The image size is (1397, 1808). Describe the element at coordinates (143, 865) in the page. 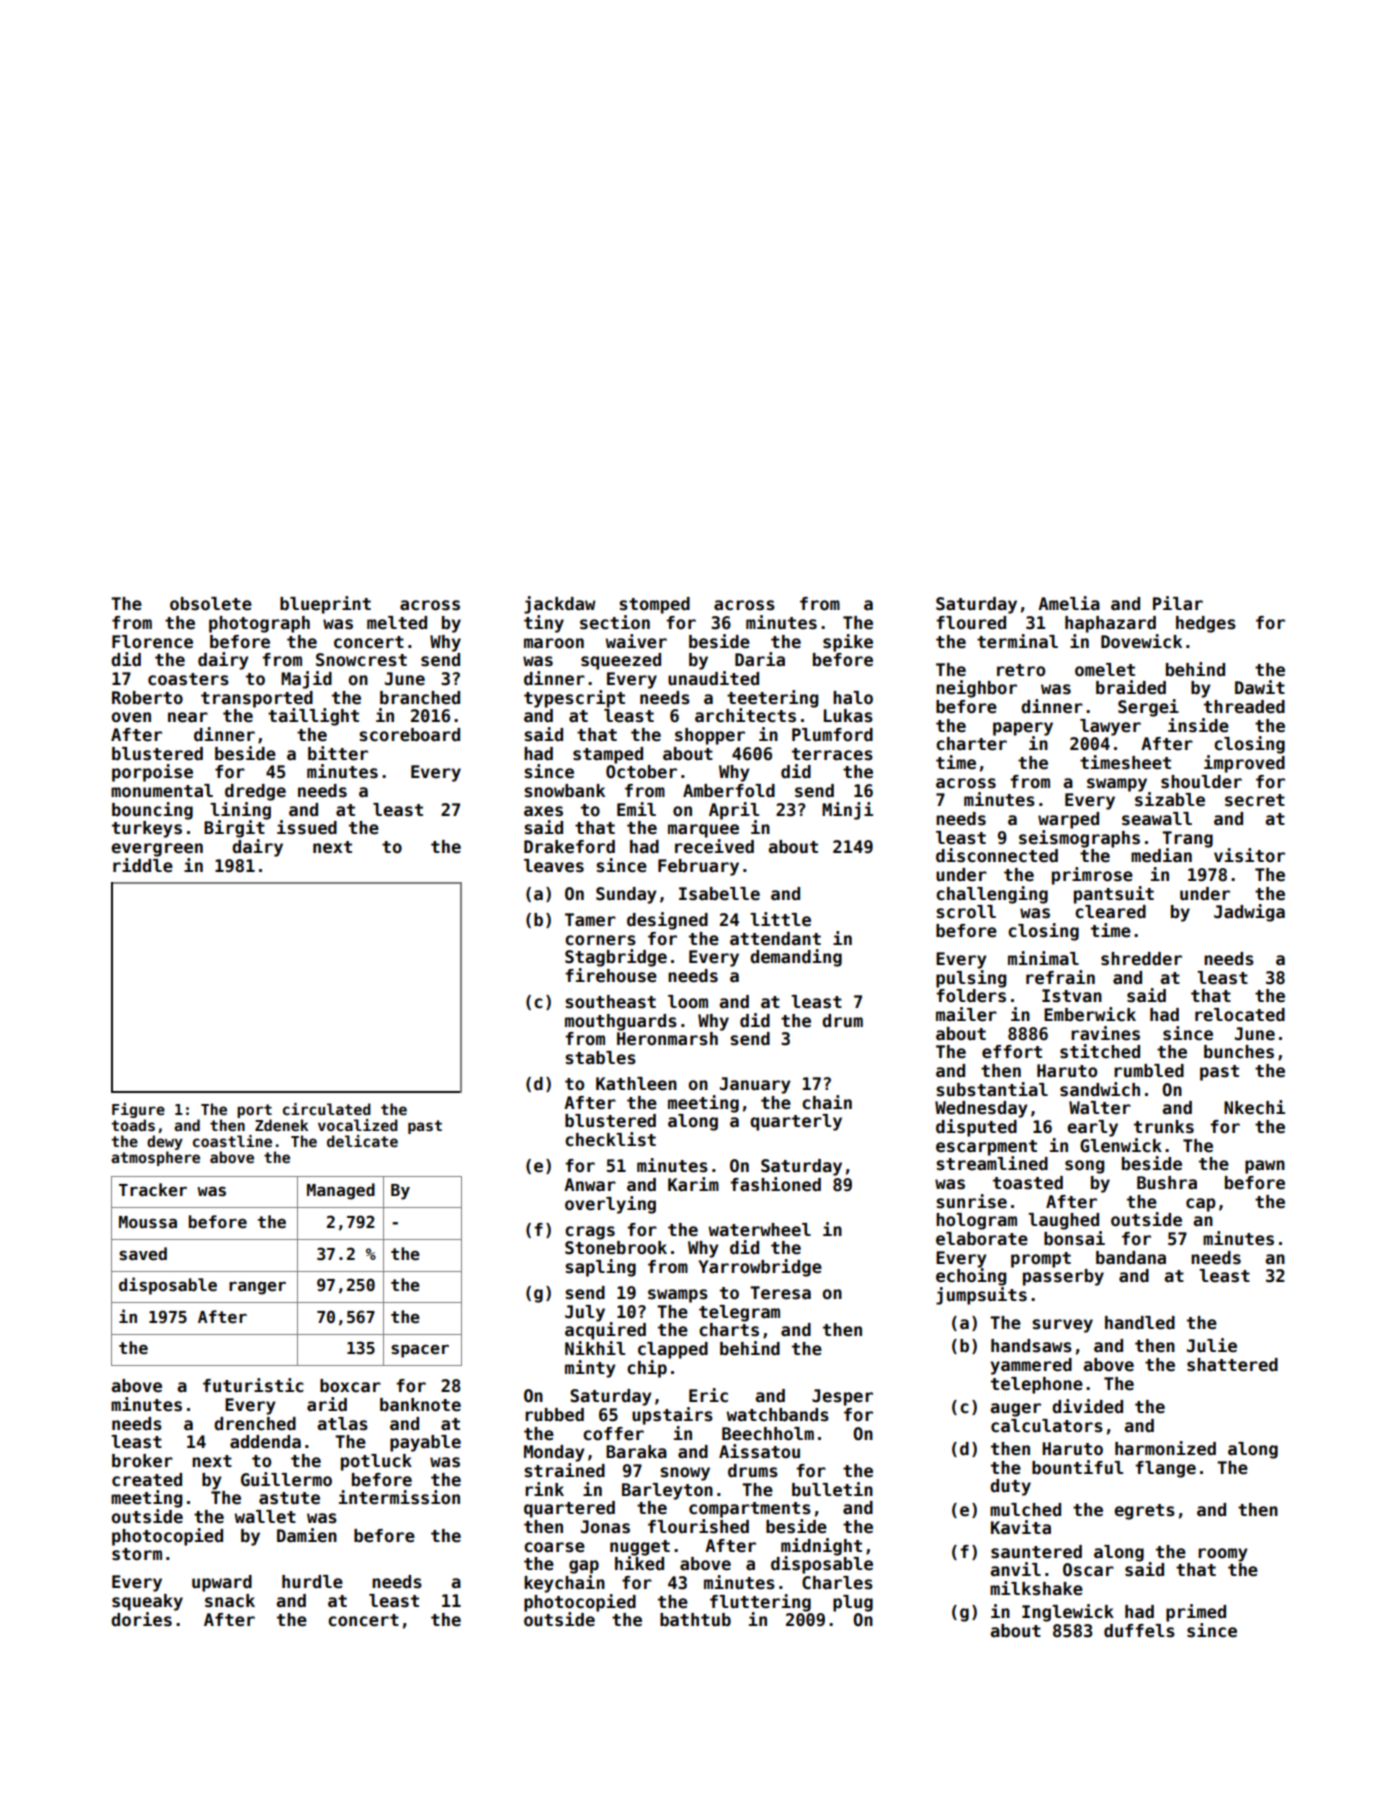

I see `riddle` at that location.
